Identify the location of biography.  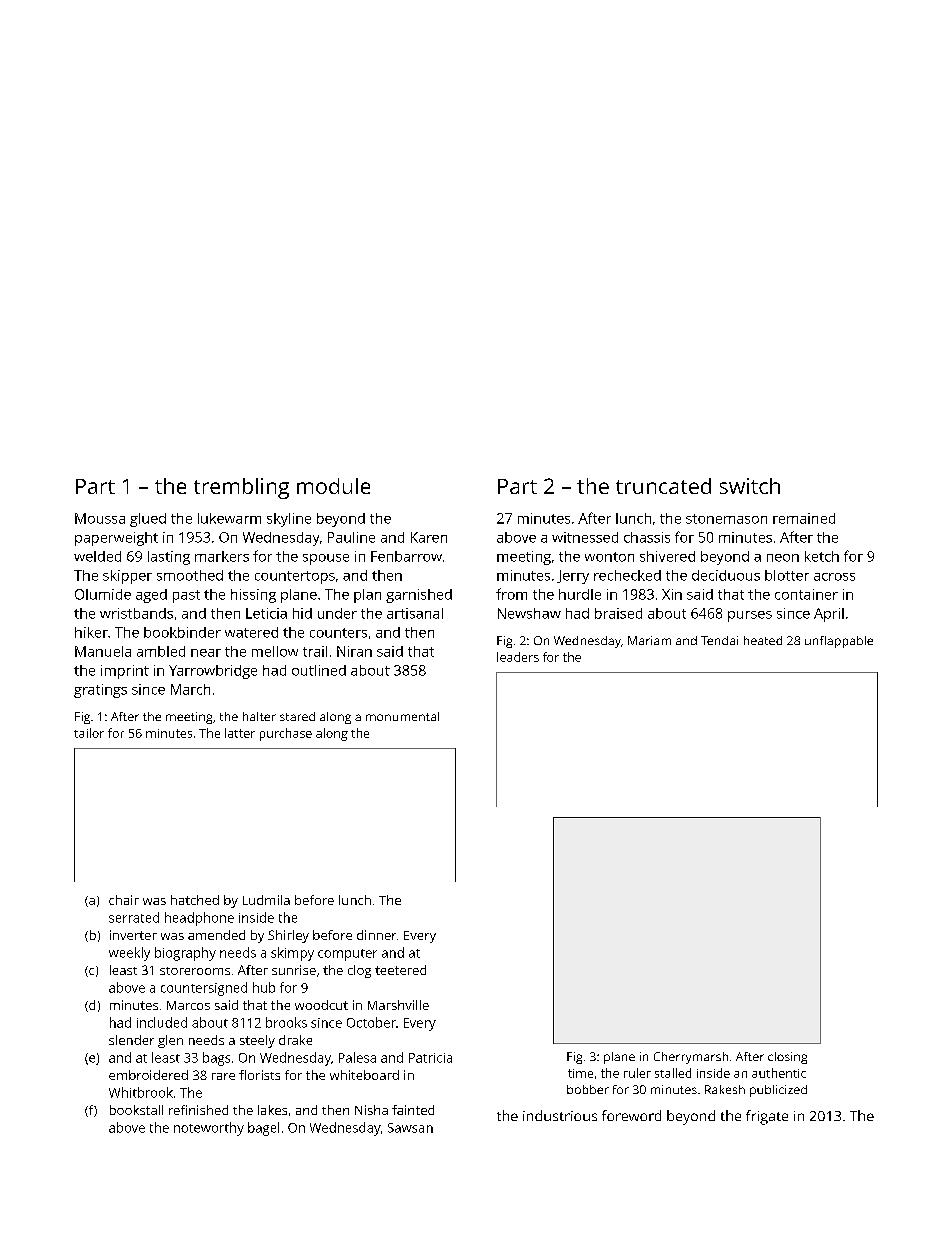
(185, 954).
